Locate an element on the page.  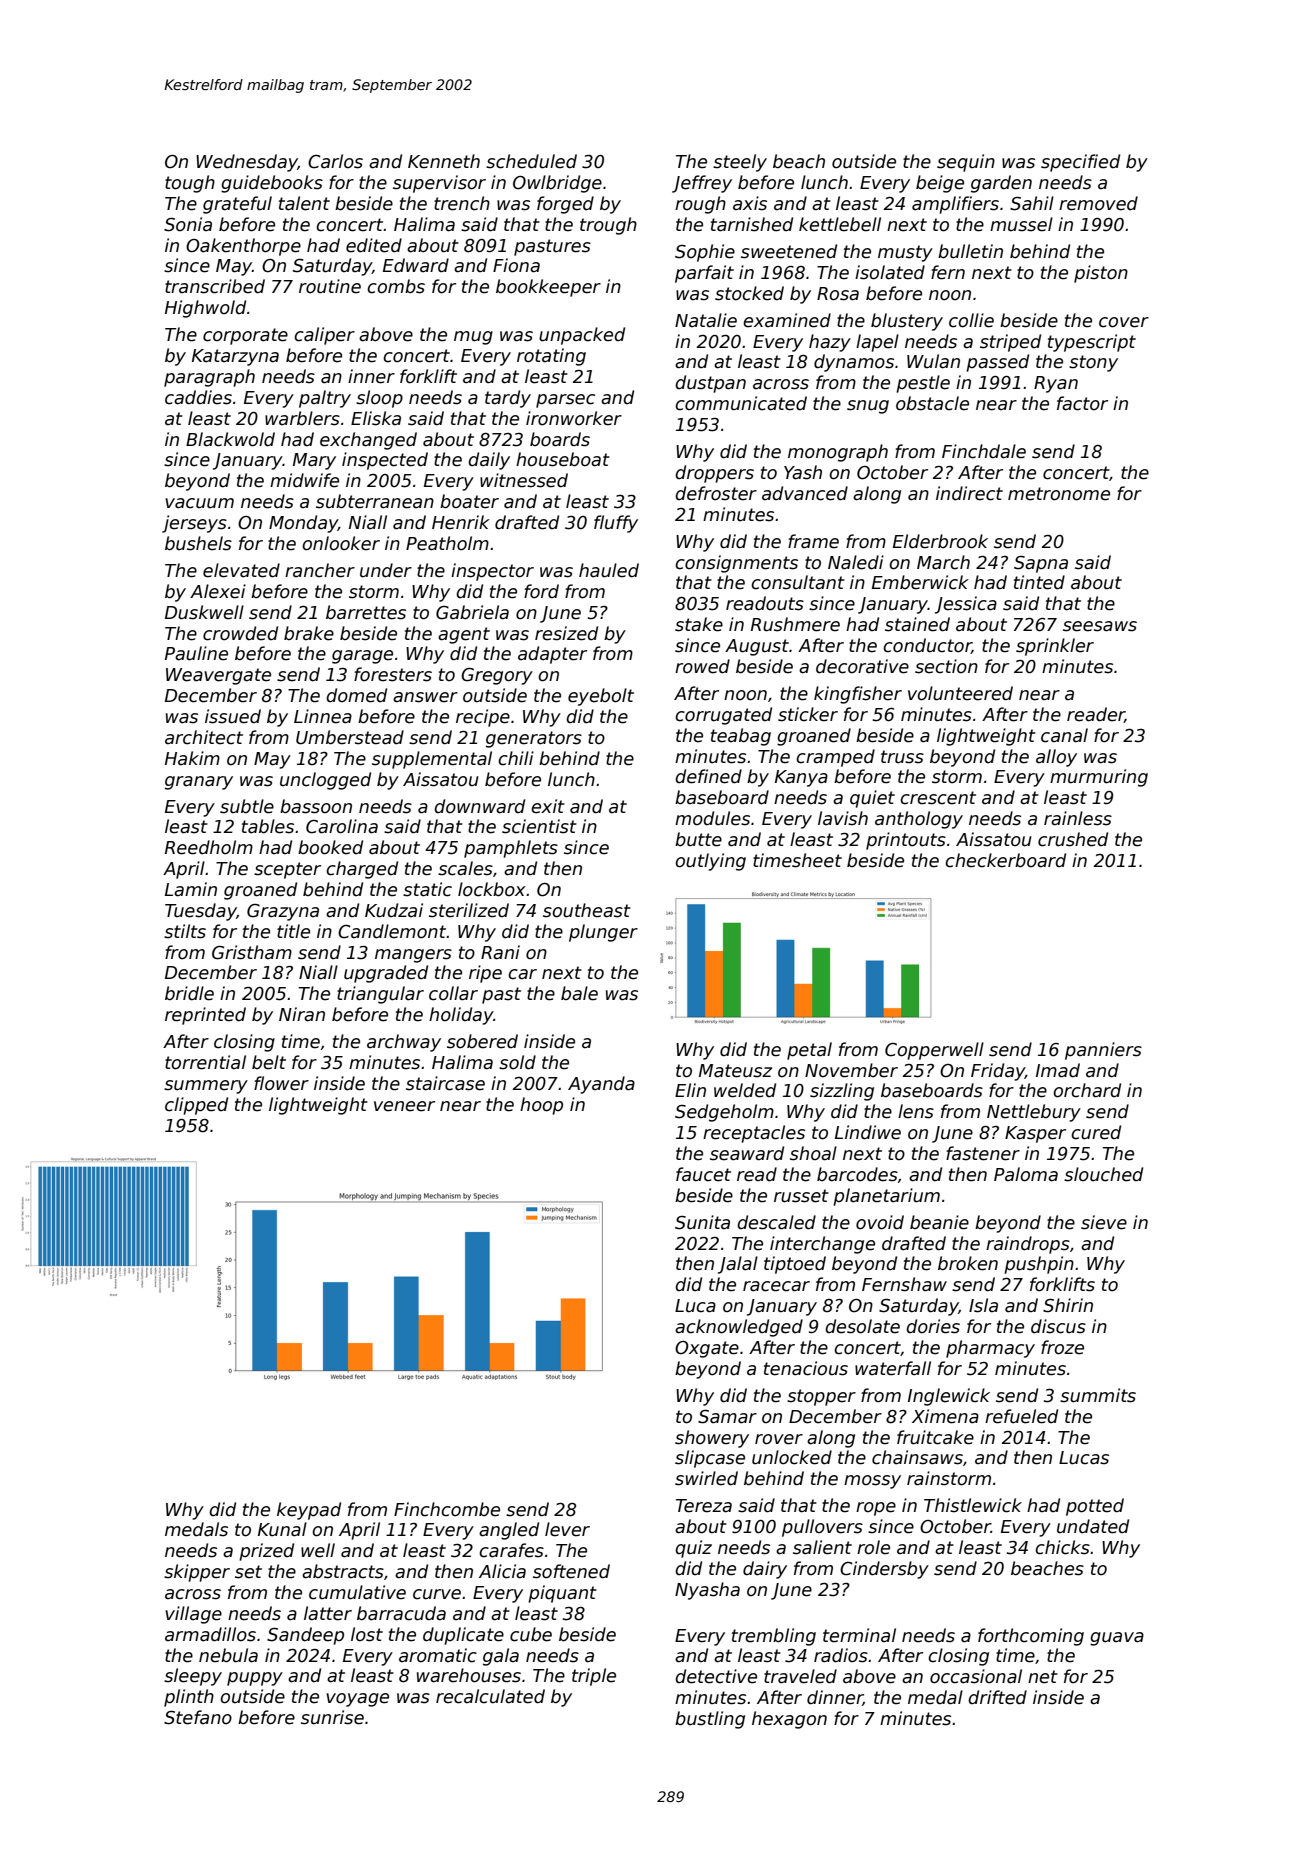
chainsaws is located at coordinates (917, 1457).
